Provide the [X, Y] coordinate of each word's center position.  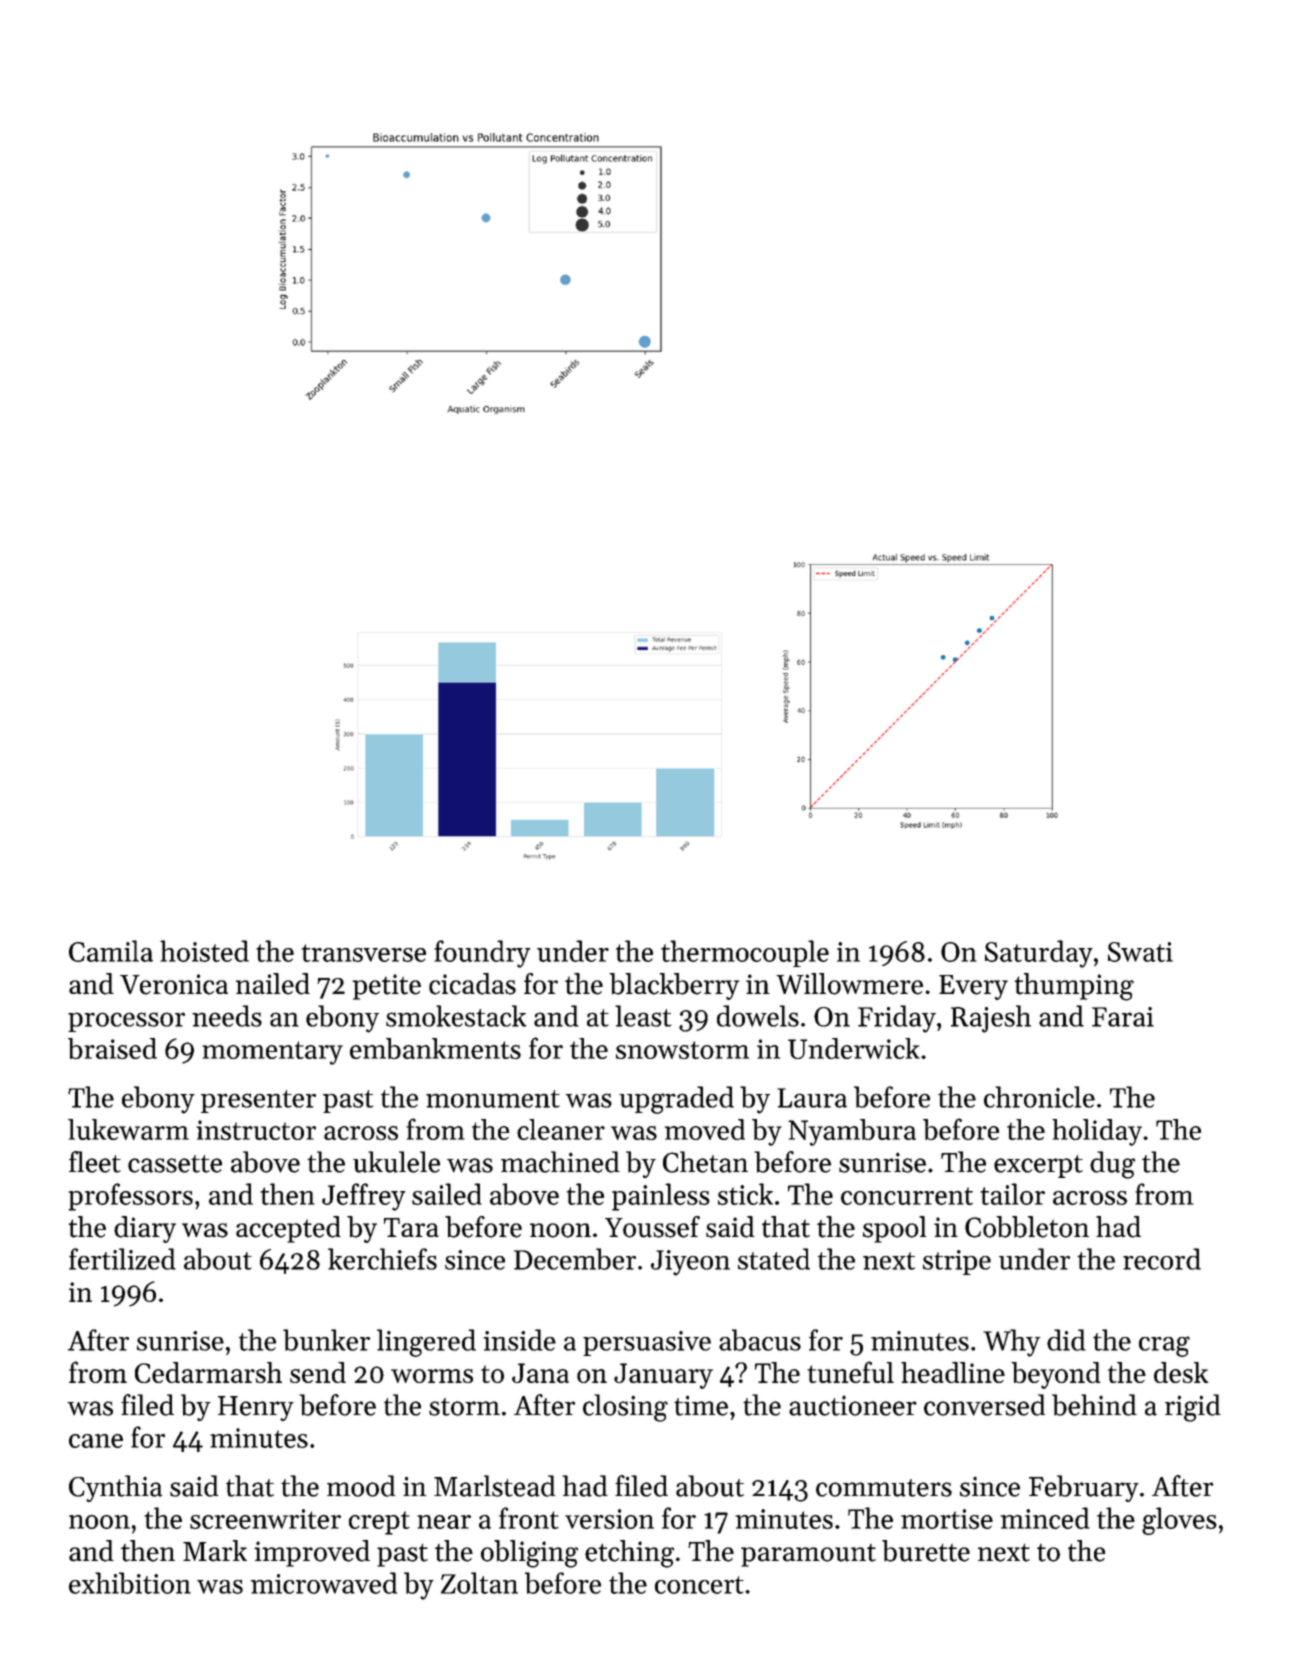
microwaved [324, 1583]
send [318, 1372]
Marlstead [495, 1486]
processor [126, 1022]
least [643, 1016]
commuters [884, 1488]
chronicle [1039, 1097]
